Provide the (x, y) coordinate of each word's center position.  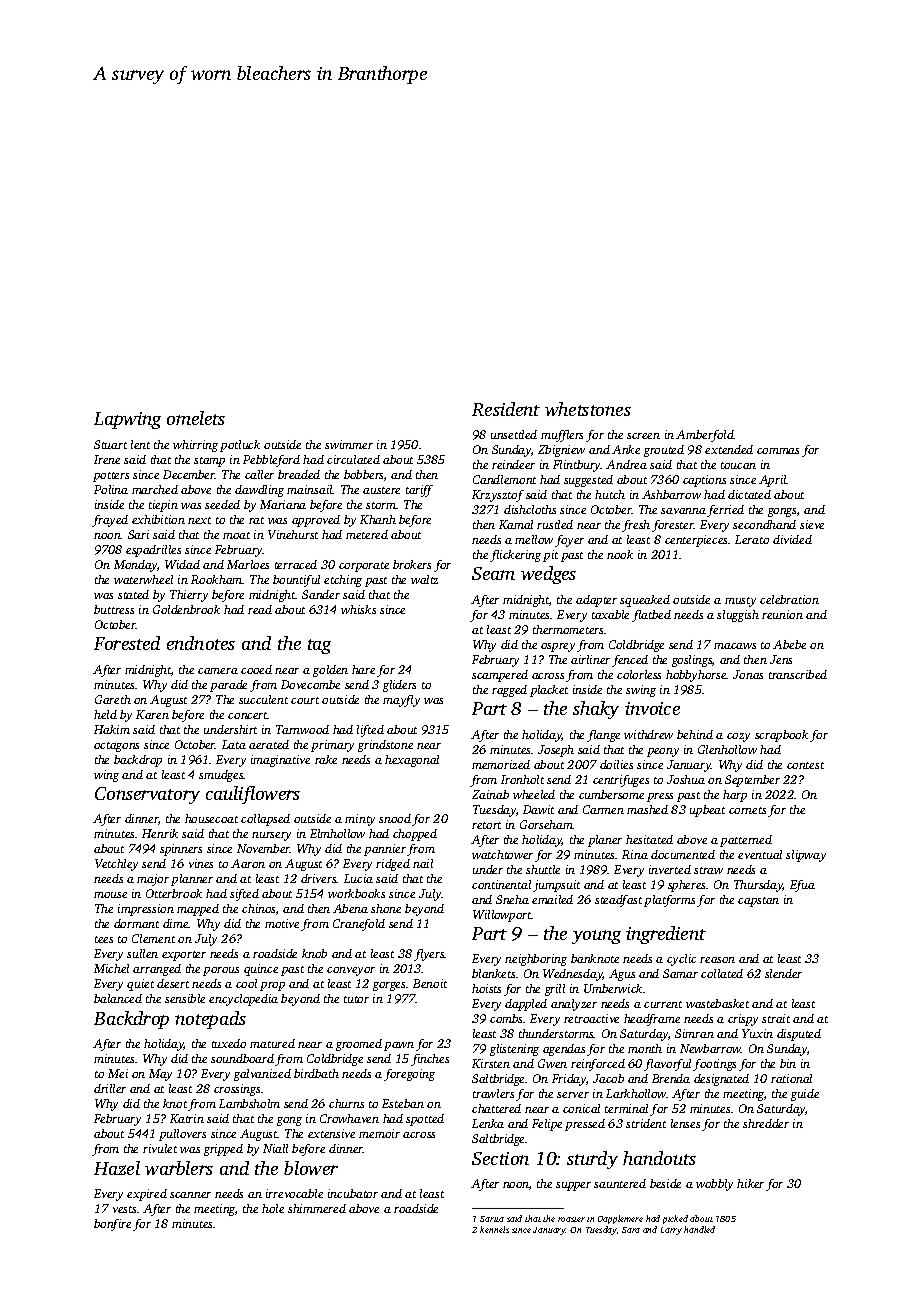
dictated (749, 494)
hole (273, 1208)
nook (620, 554)
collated (722, 973)
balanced (118, 998)
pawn (399, 1046)
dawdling (259, 491)
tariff (419, 491)
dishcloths (530, 509)
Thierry (189, 596)
